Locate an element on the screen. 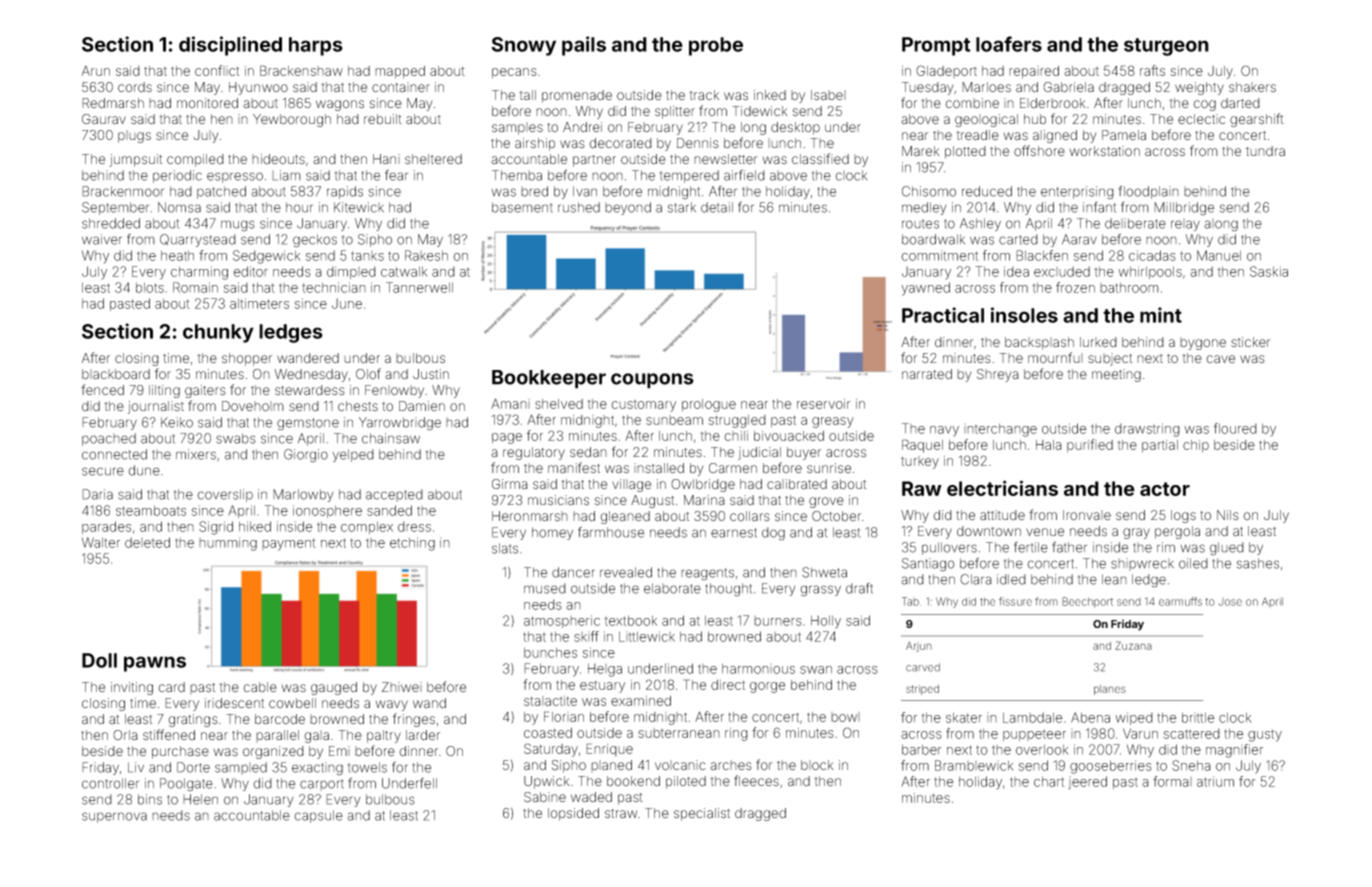 The image size is (1372, 887). detail is located at coordinates (717, 207).
